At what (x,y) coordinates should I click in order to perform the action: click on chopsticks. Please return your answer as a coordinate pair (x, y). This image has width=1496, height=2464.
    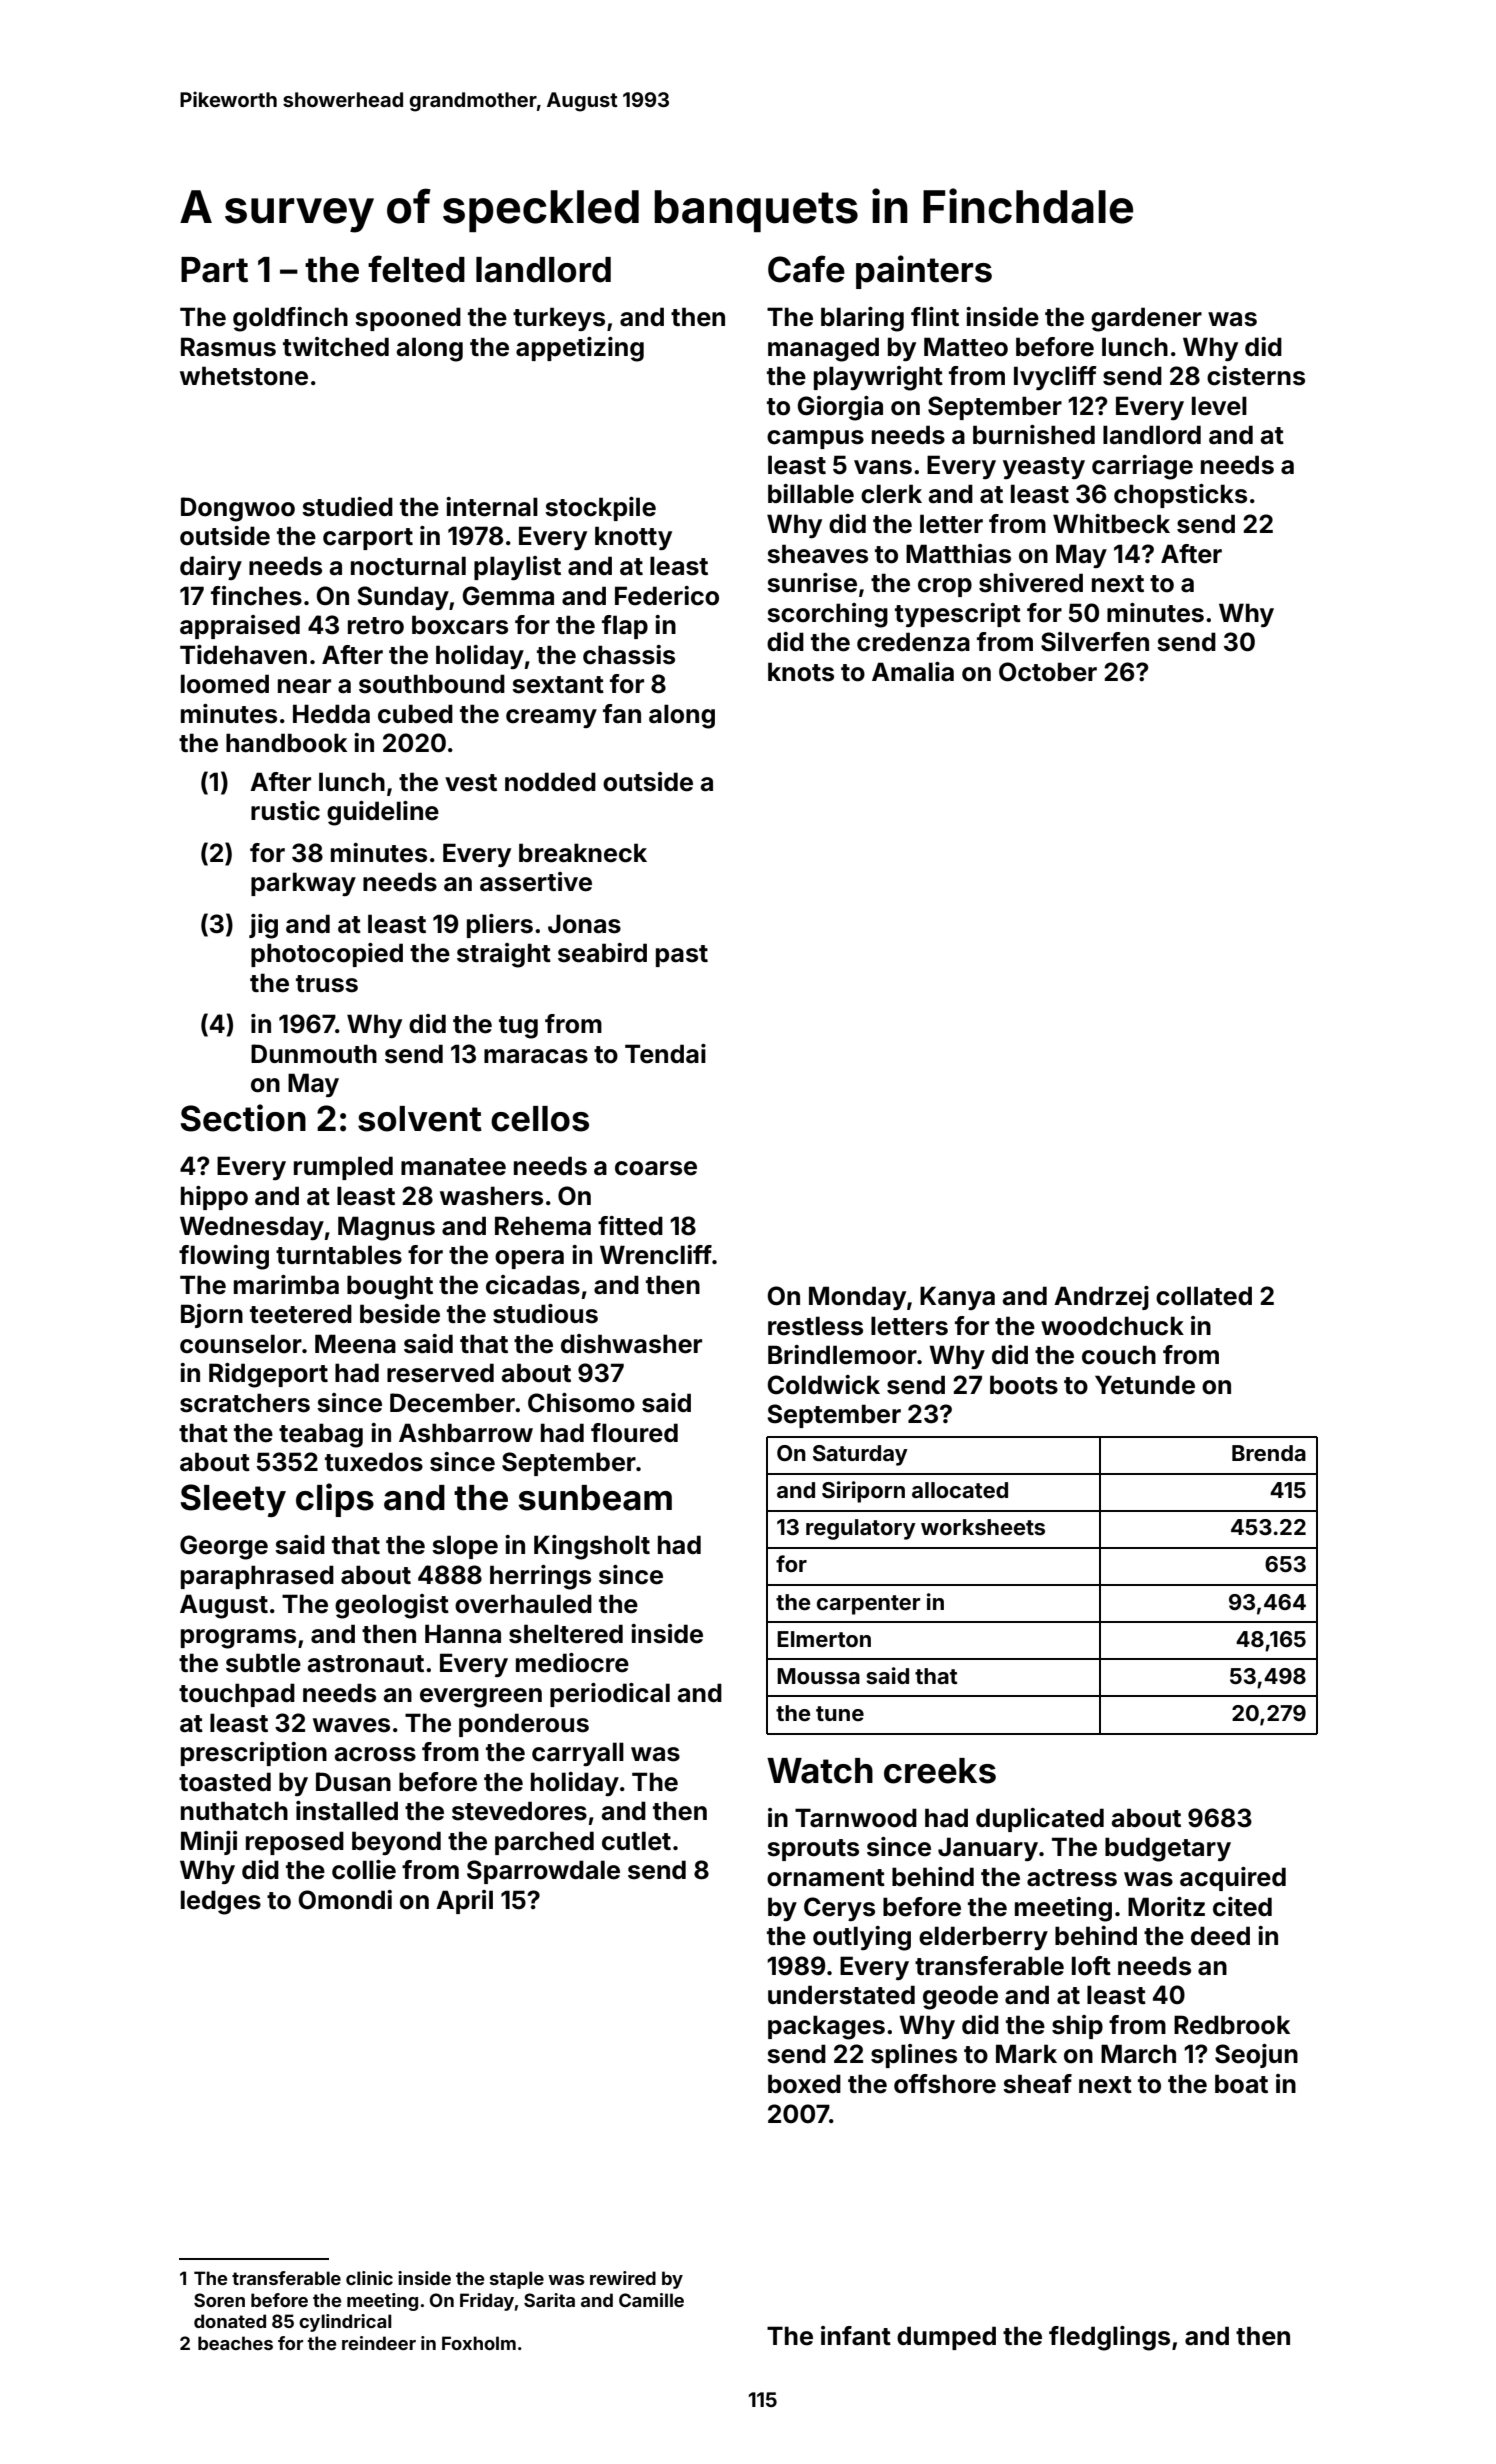
    Looking at the image, I should click on (1180, 496).
